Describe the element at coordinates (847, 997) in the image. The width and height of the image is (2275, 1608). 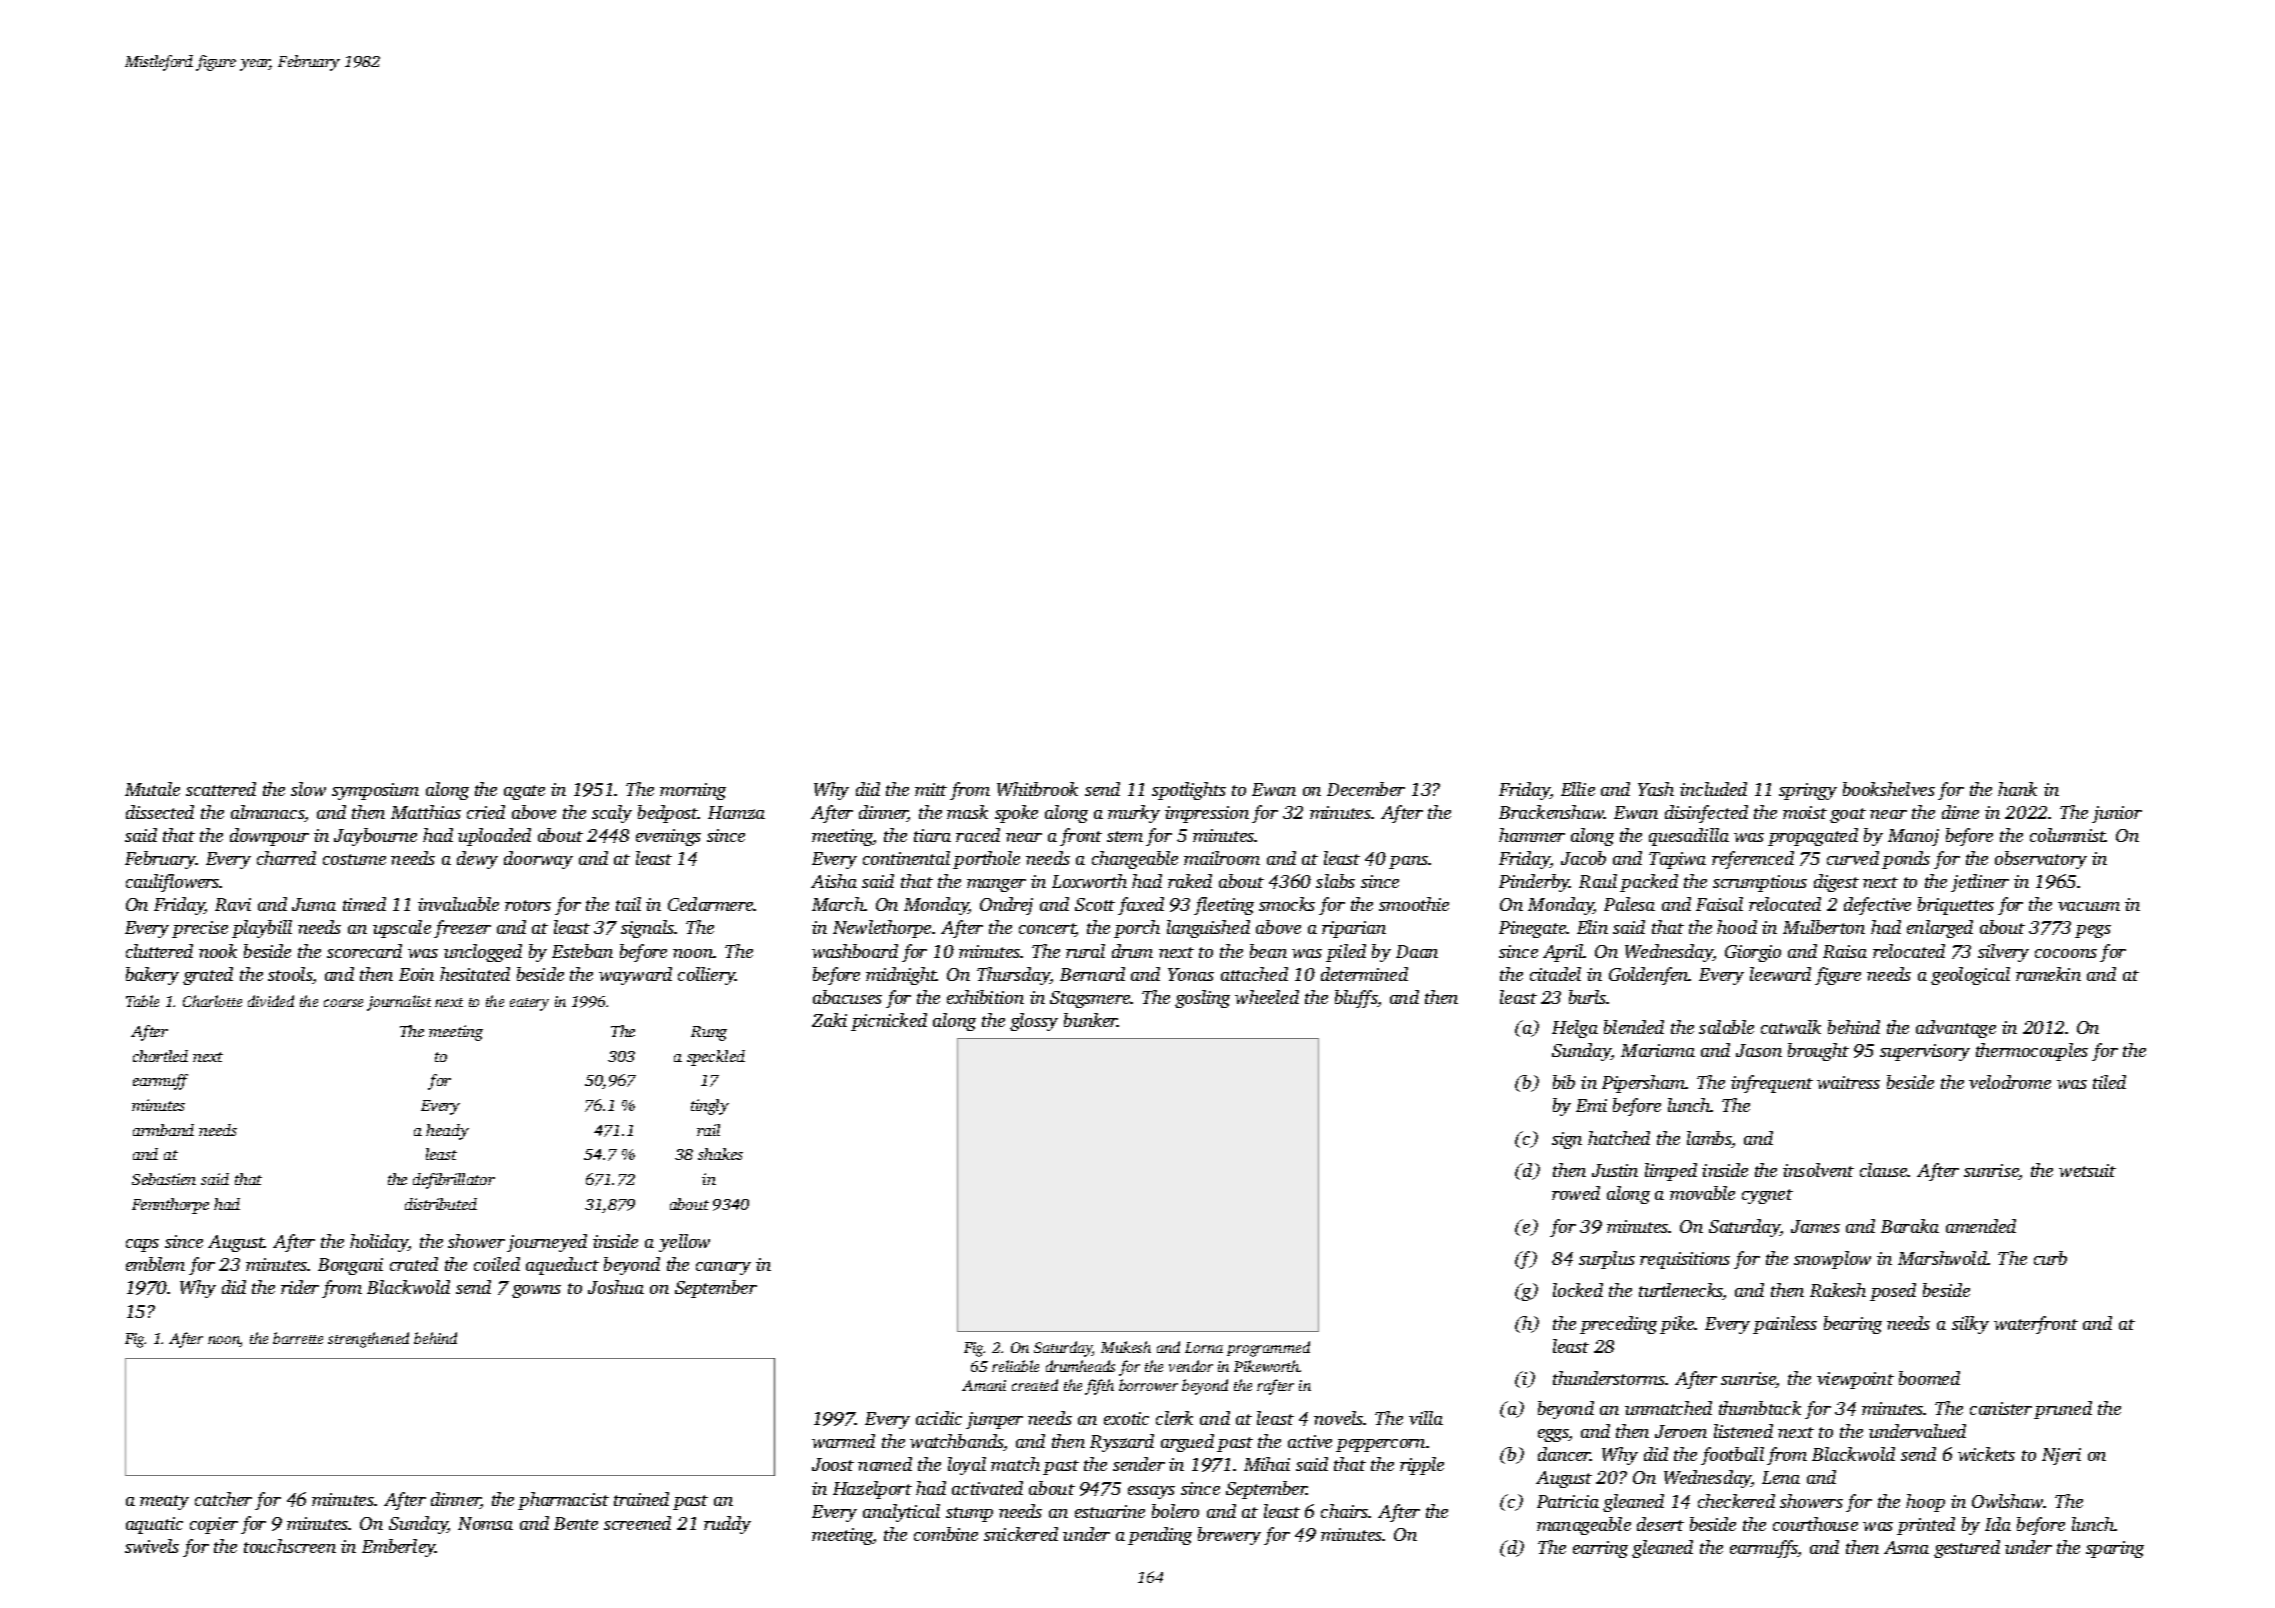
I see `abacuses` at that location.
